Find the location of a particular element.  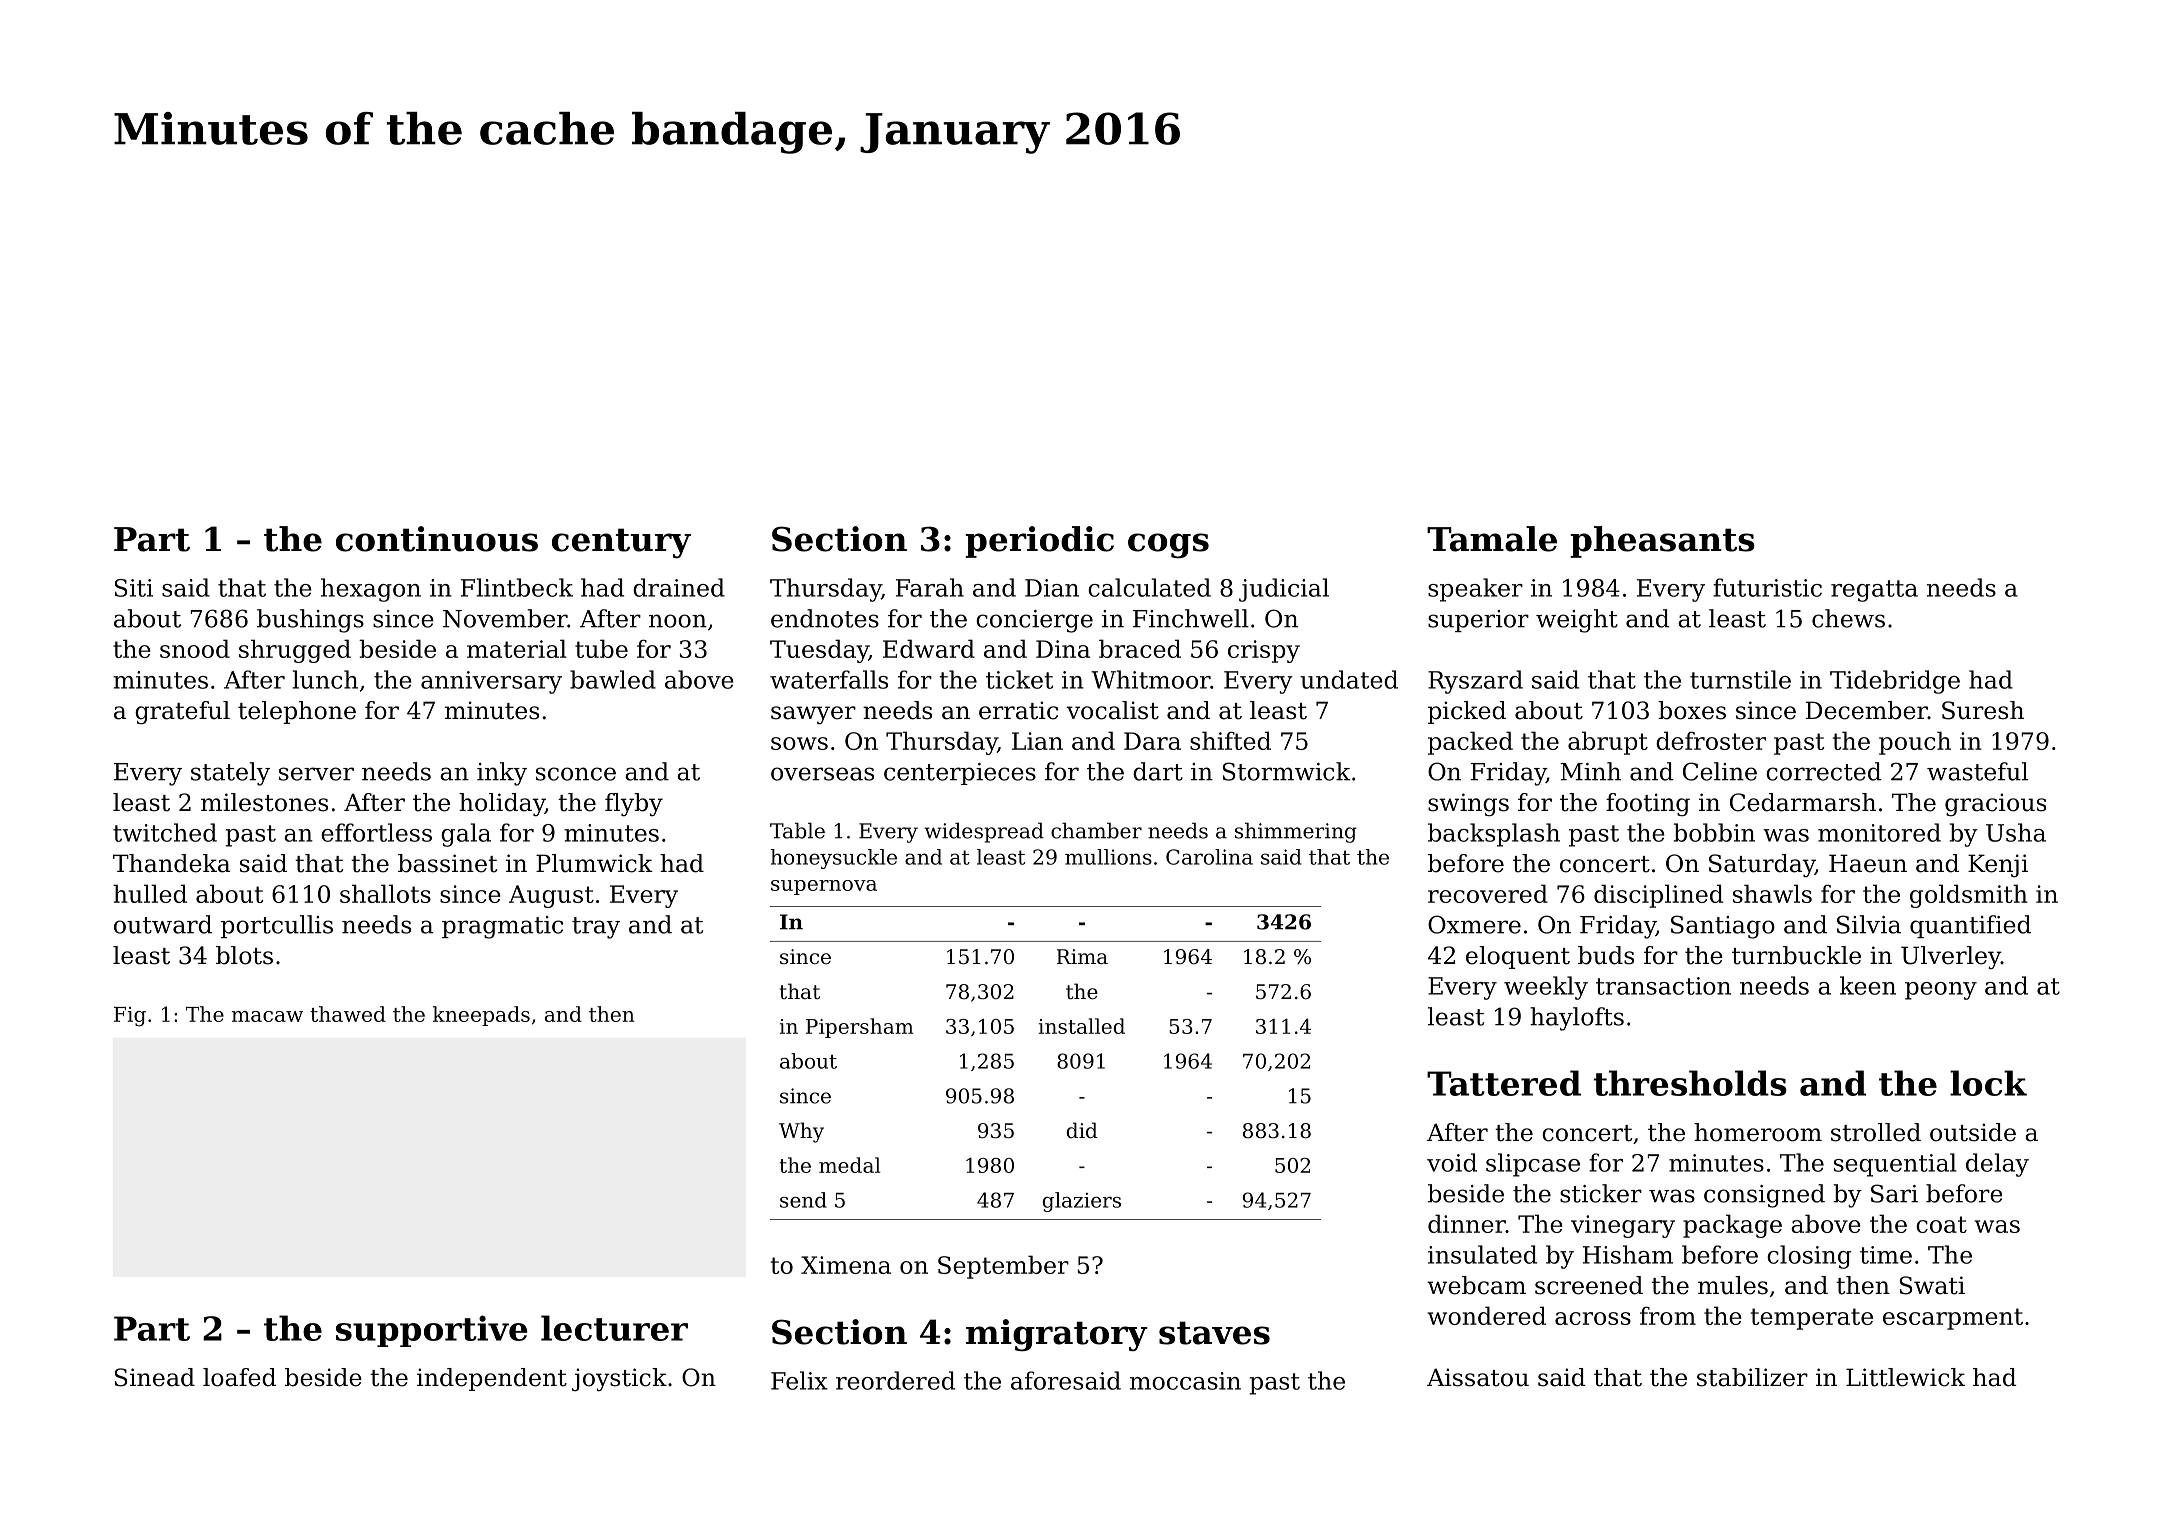

backsplash is located at coordinates (1494, 835).
